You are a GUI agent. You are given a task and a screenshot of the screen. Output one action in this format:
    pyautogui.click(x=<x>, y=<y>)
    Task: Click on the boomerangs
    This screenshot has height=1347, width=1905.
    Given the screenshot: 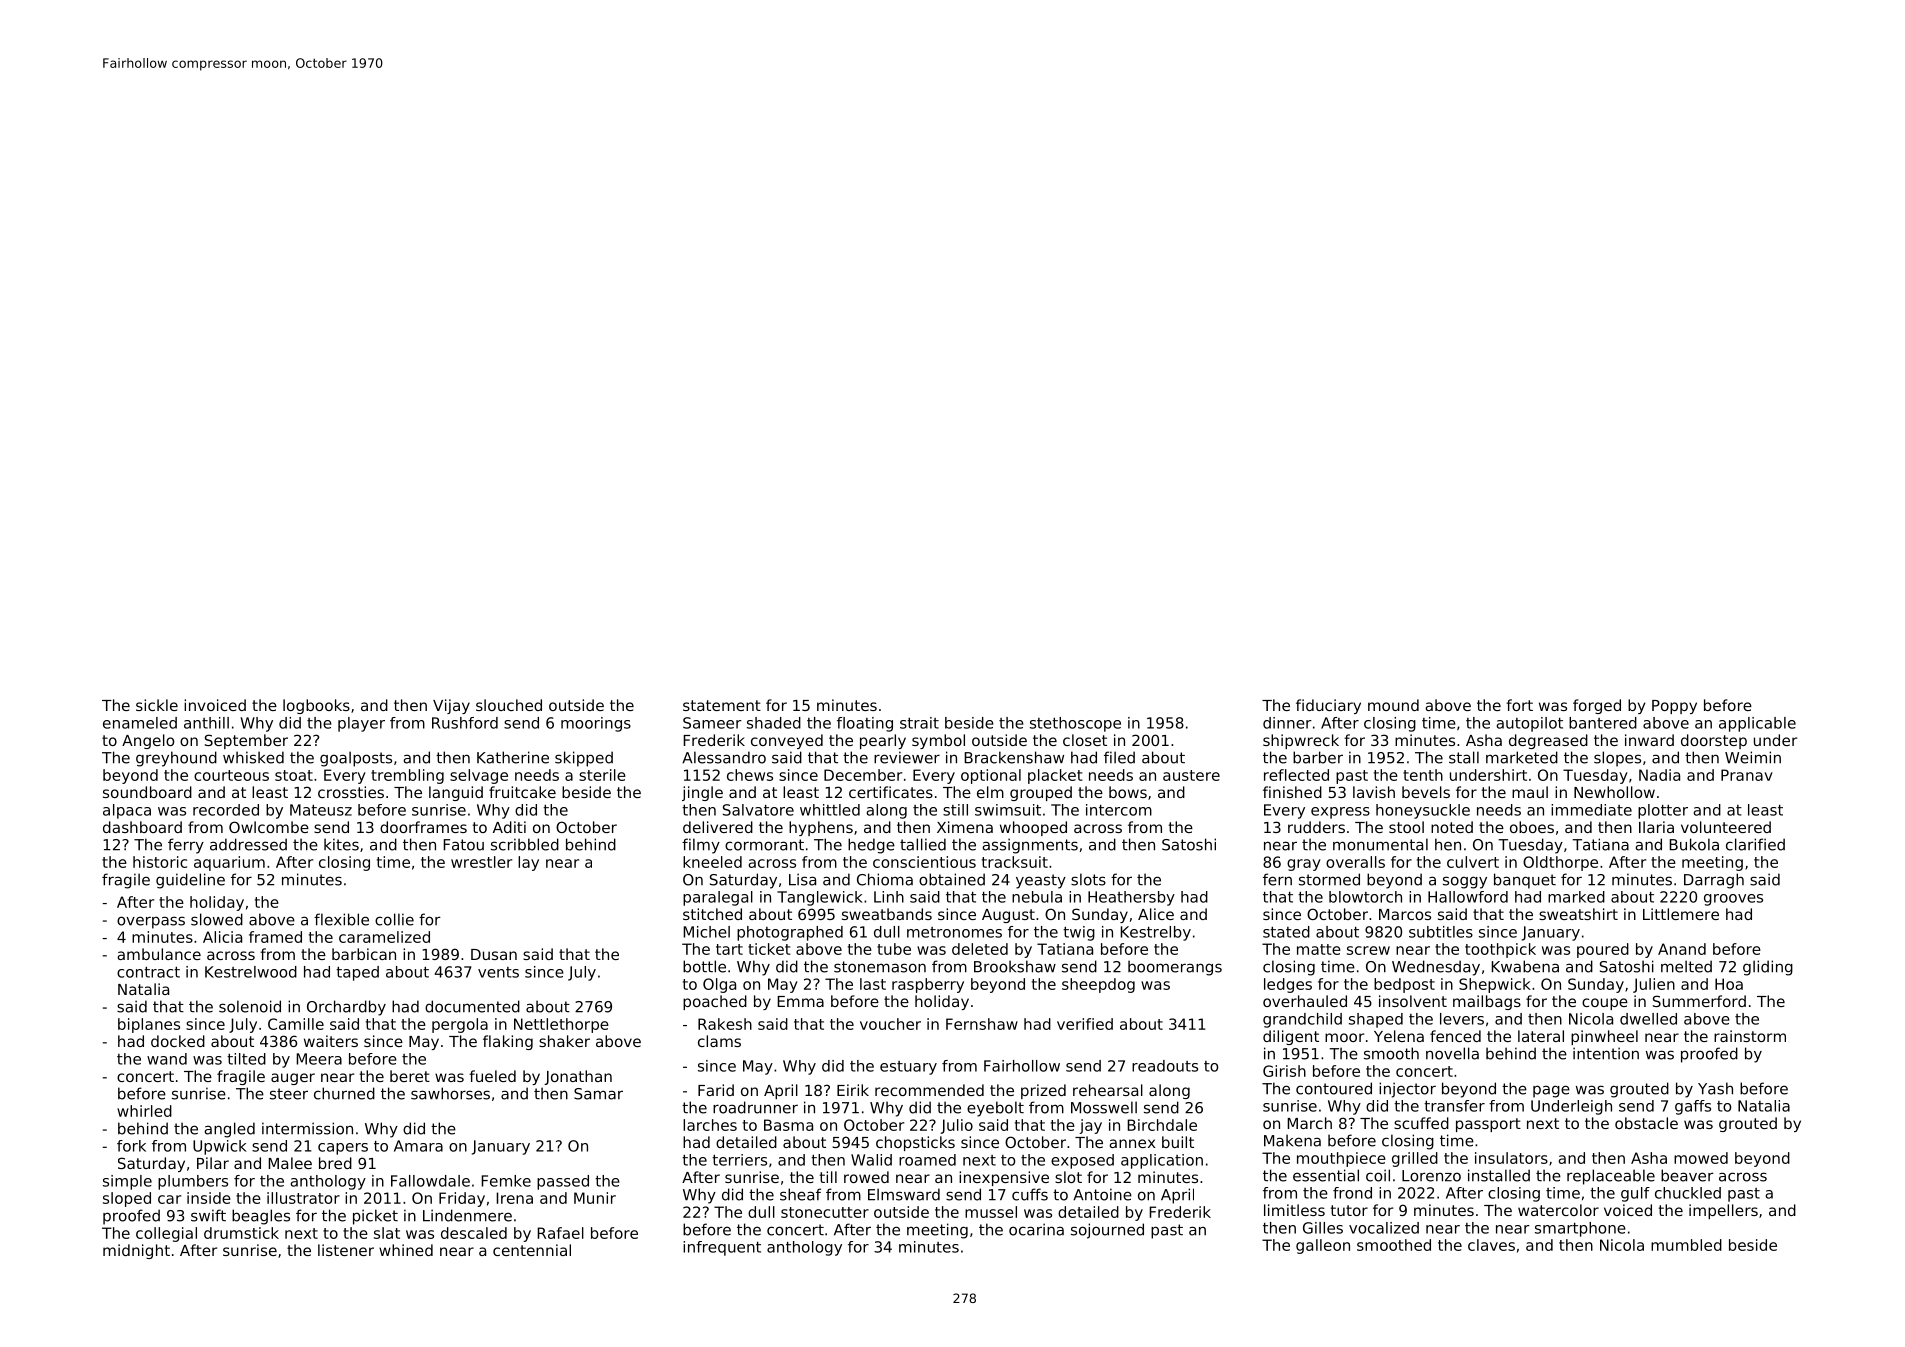 What is the action you would take?
    pyautogui.click(x=1175, y=968)
